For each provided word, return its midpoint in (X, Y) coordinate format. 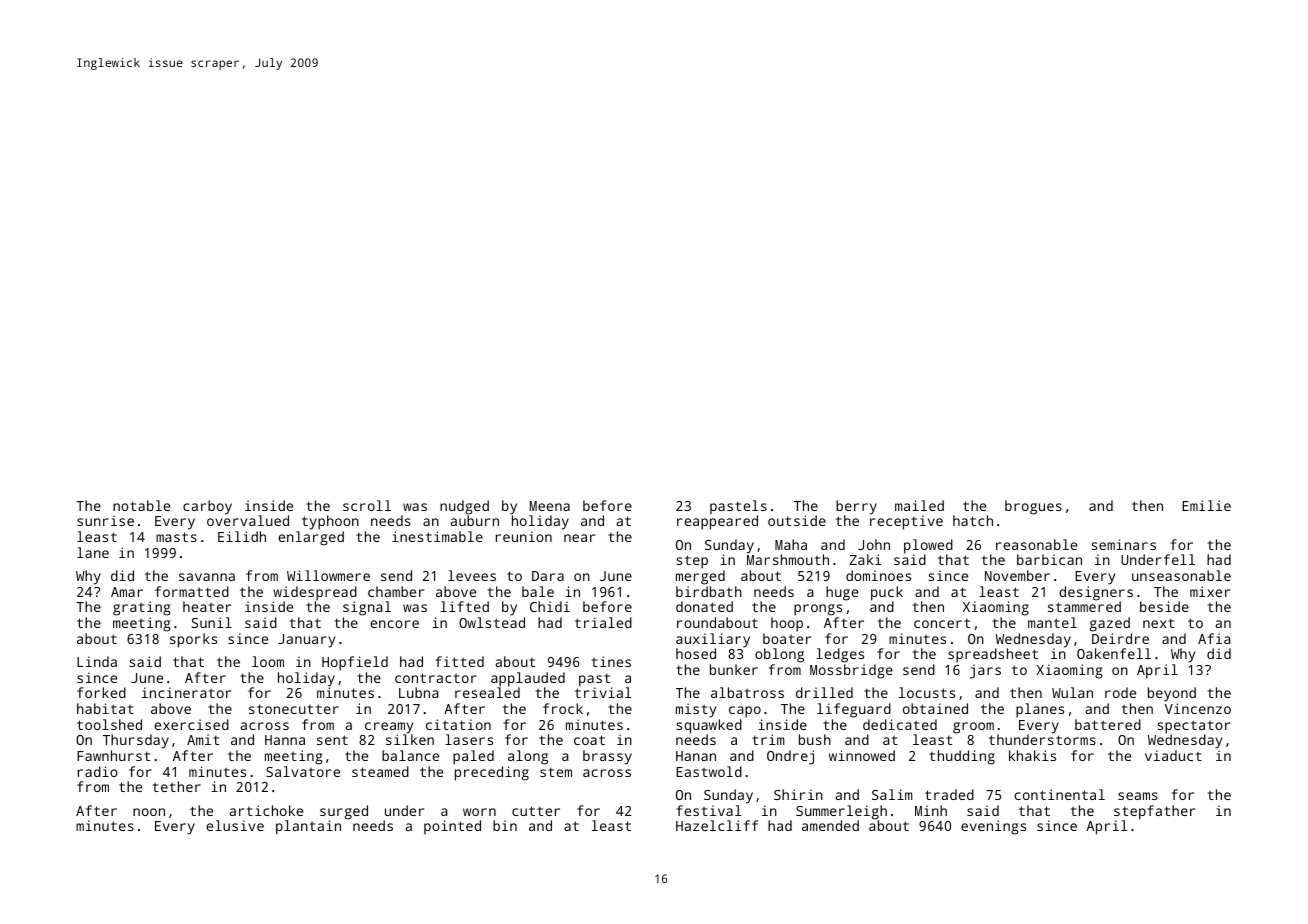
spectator (1193, 727)
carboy (207, 507)
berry (856, 507)
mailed (919, 505)
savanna (207, 577)
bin (505, 825)
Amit (203, 739)
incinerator (186, 692)
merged (700, 577)
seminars (1123, 544)
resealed (487, 692)
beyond (1172, 694)
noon (149, 812)
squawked (709, 726)
